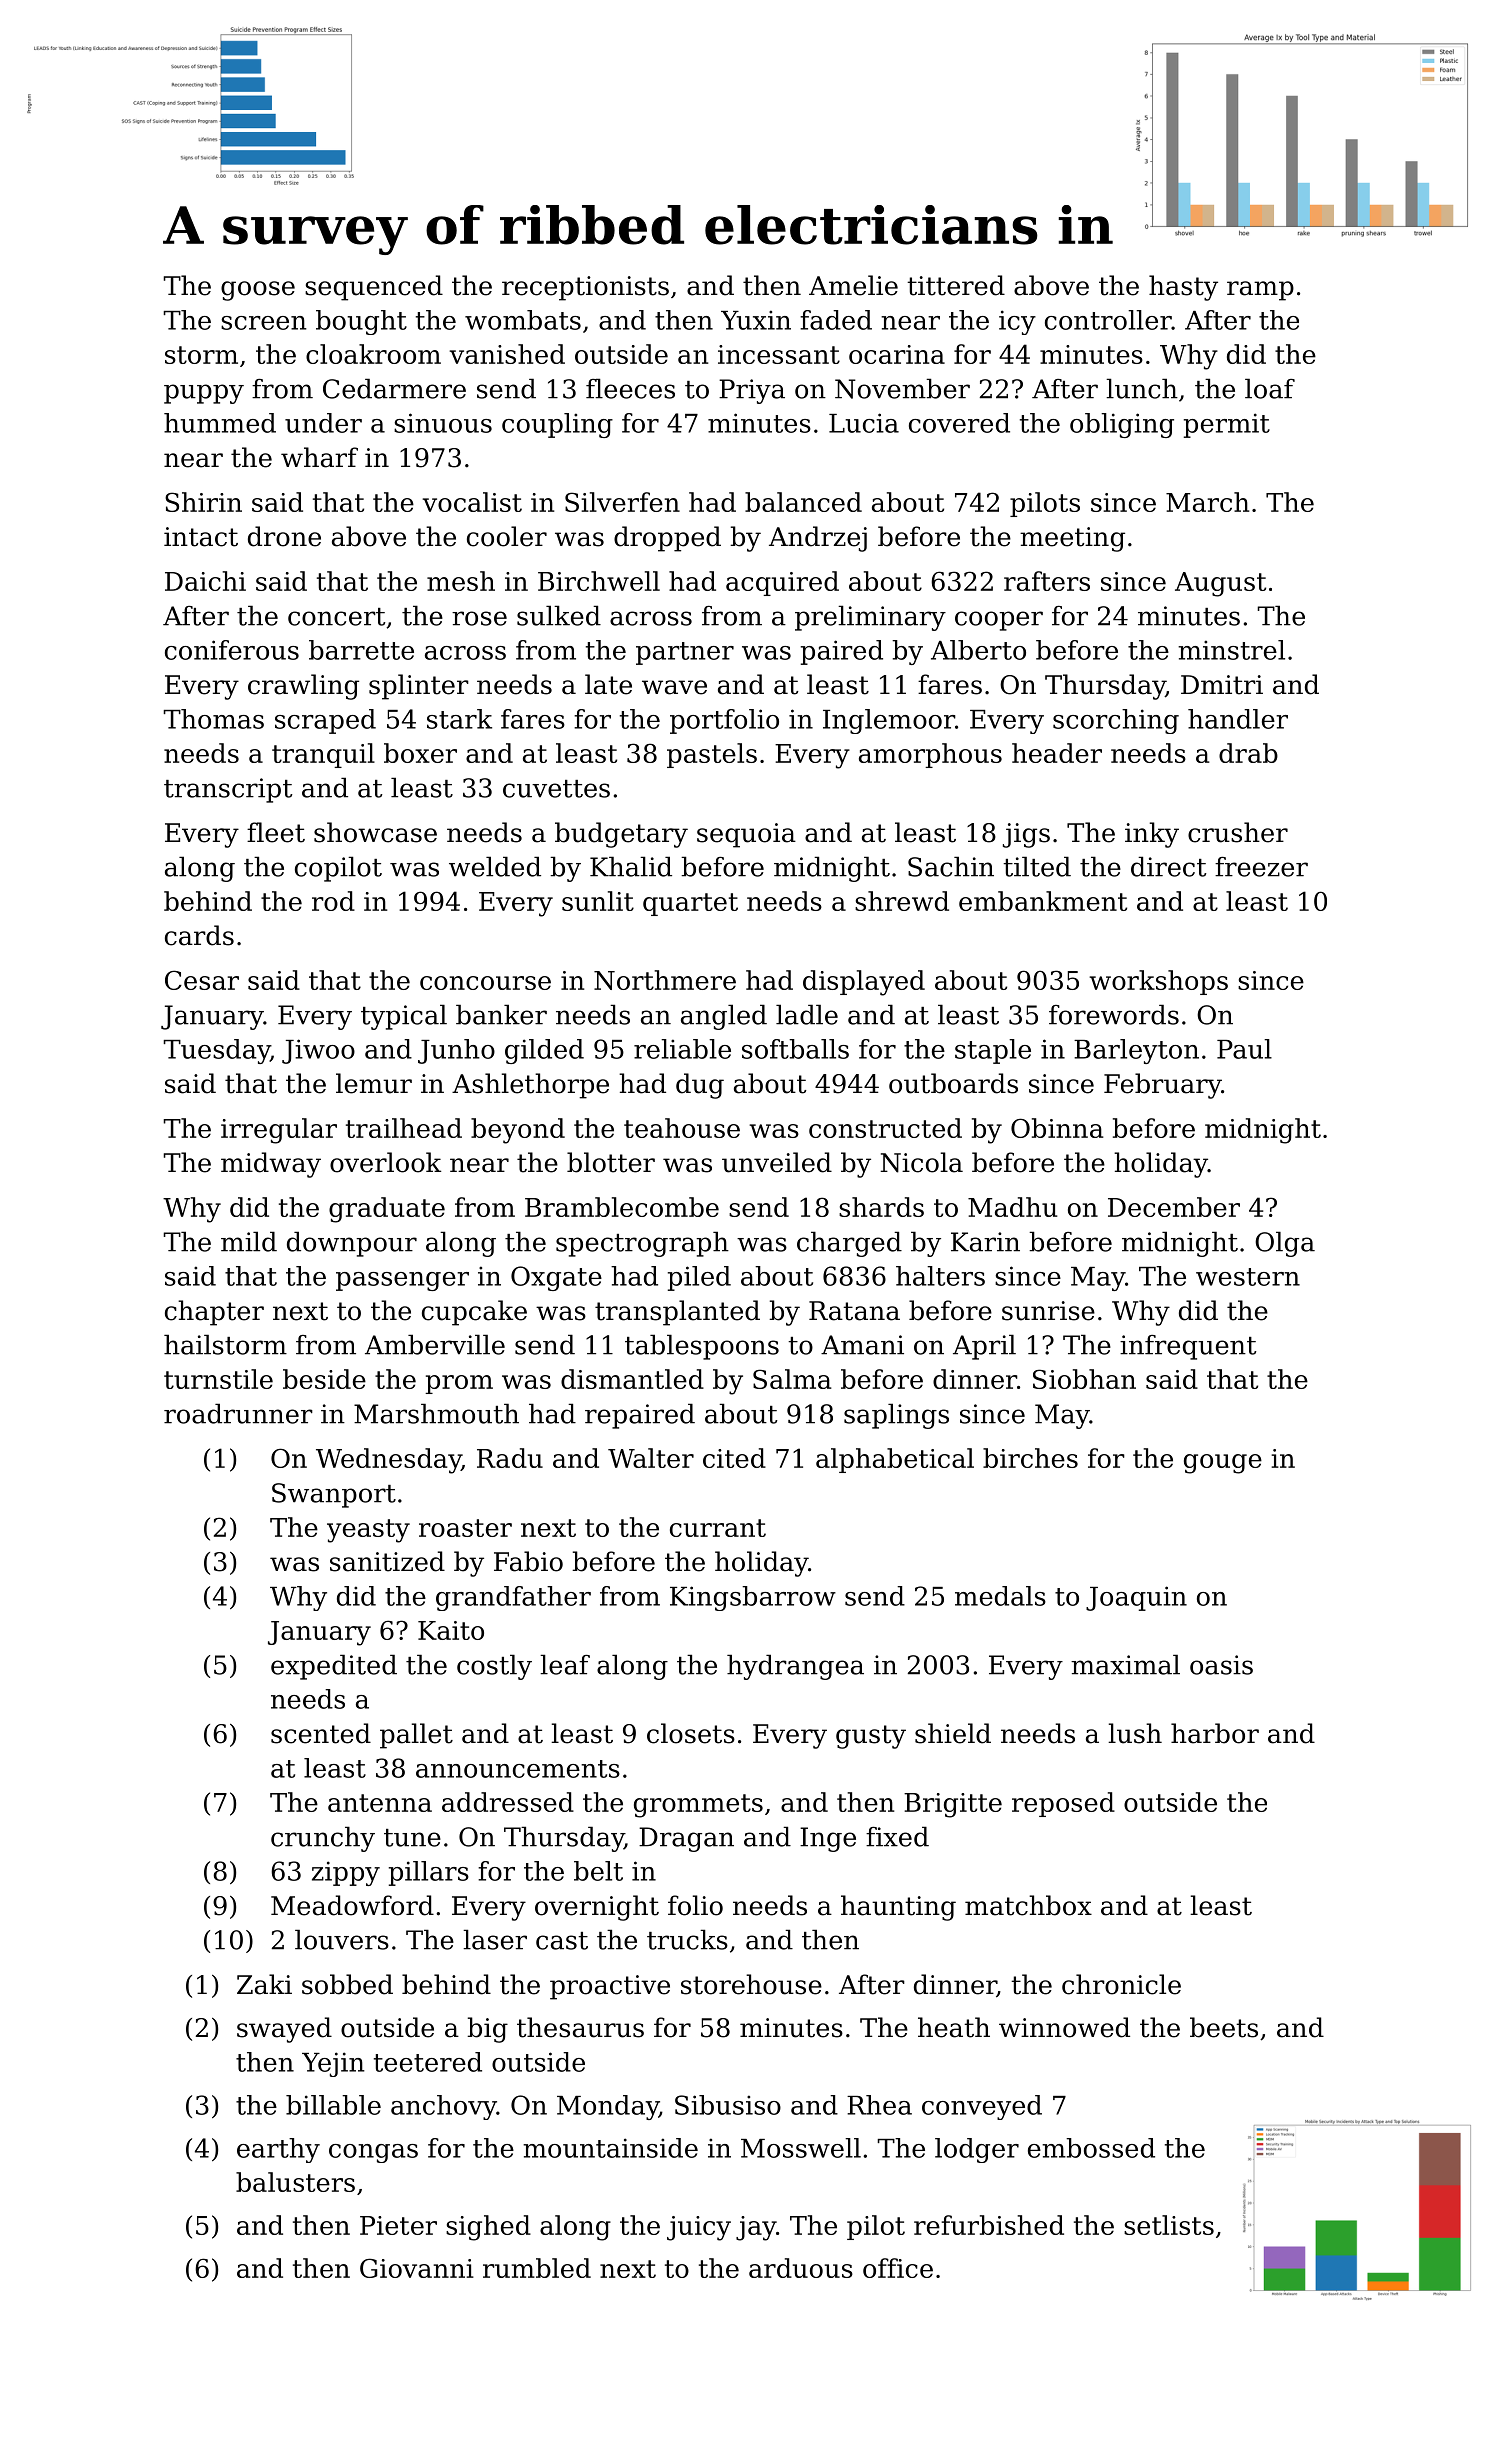  I want to click on Zaki, so click(264, 1984).
